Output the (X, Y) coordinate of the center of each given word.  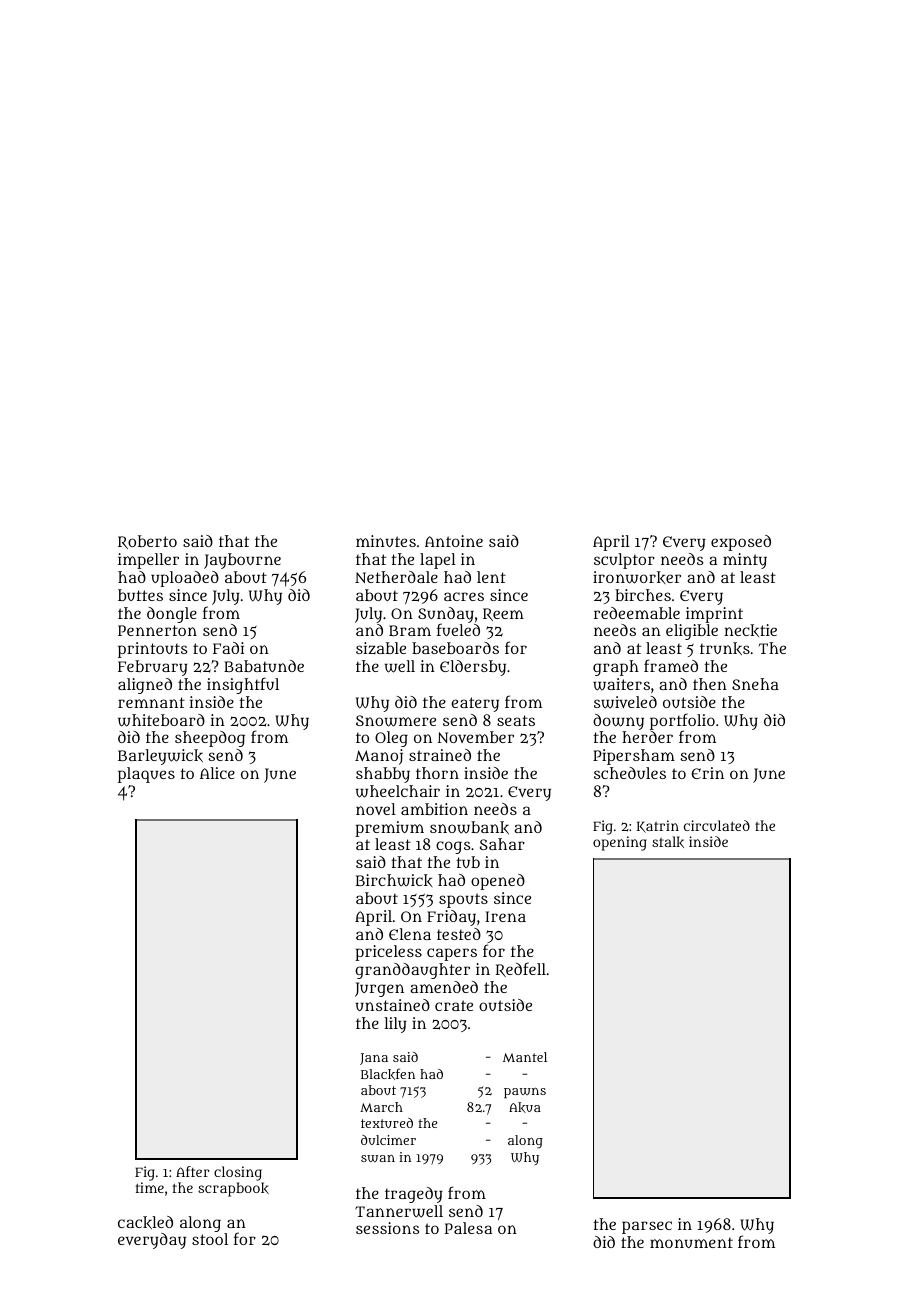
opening (620, 843)
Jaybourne (242, 561)
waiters (621, 684)
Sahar (502, 844)
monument (691, 1242)
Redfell (521, 969)
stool (210, 1239)
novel (376, 809)
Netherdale (396, 577)
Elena (410, 934)
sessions (387, 1228)
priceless (388, 953)
